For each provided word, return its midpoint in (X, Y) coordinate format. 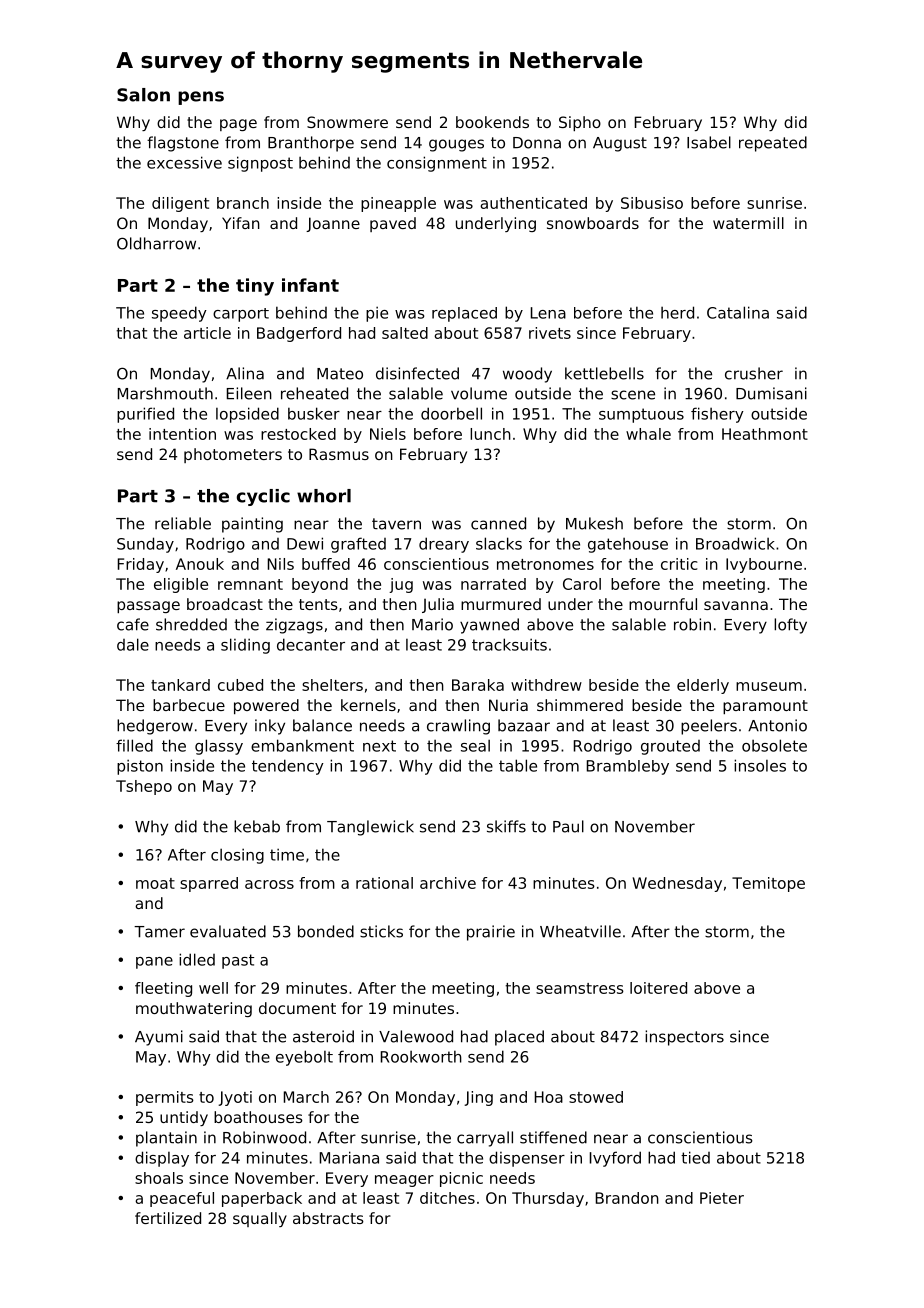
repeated (773, 144)
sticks (381, 931)
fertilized (168, 1218)
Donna (537, 143)
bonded (326, 931)
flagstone (183, 144)
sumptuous (641, 415)
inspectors (684, 1038)
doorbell (451, 413)
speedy (179, 314)
